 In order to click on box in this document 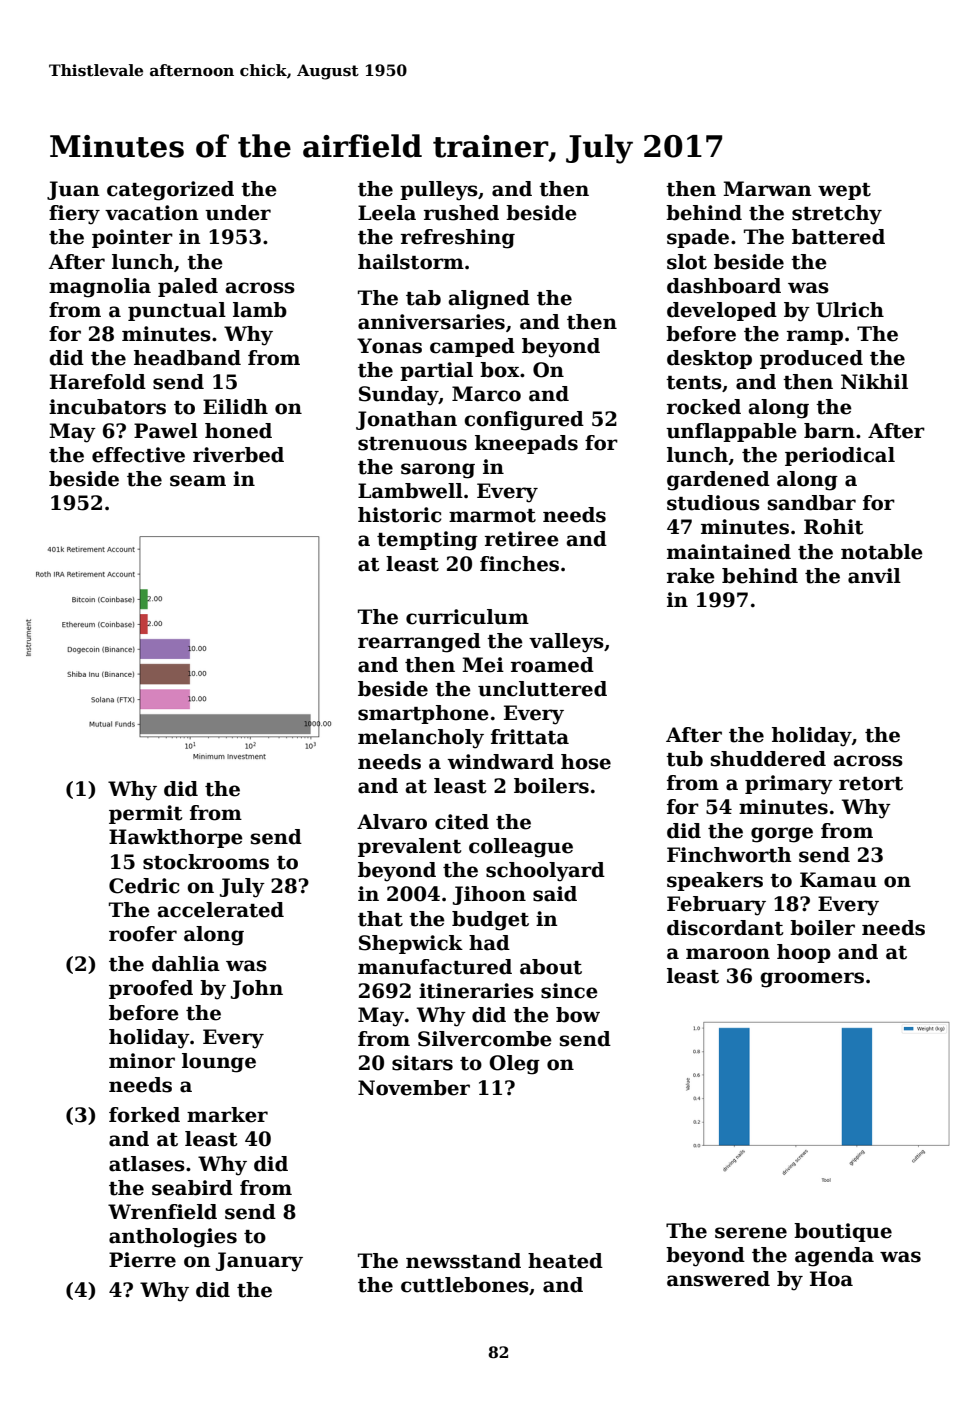, I will do `click(500, 370)`.
